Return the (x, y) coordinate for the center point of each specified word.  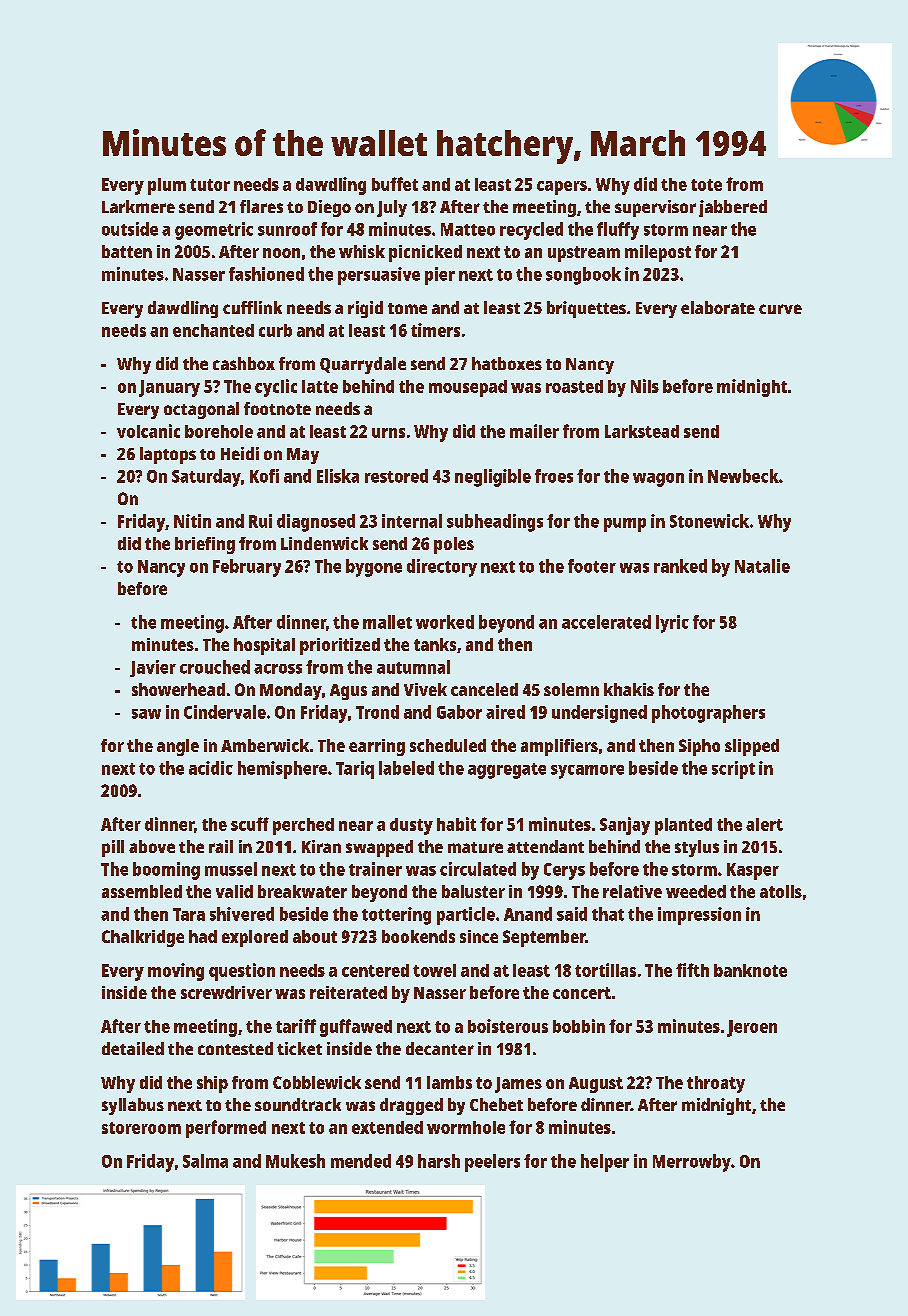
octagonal (201, 410)
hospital (264, 646)
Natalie (762, 566)
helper (605, 1163)
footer (592, 566)
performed (226, 1129)
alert (764, 824)
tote (706, 185)
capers (562, 188)
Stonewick (709, 521)
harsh (439, 1161)
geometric (214, 231)
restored (396, 476)
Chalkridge (143, 938)
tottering (396, 916)
